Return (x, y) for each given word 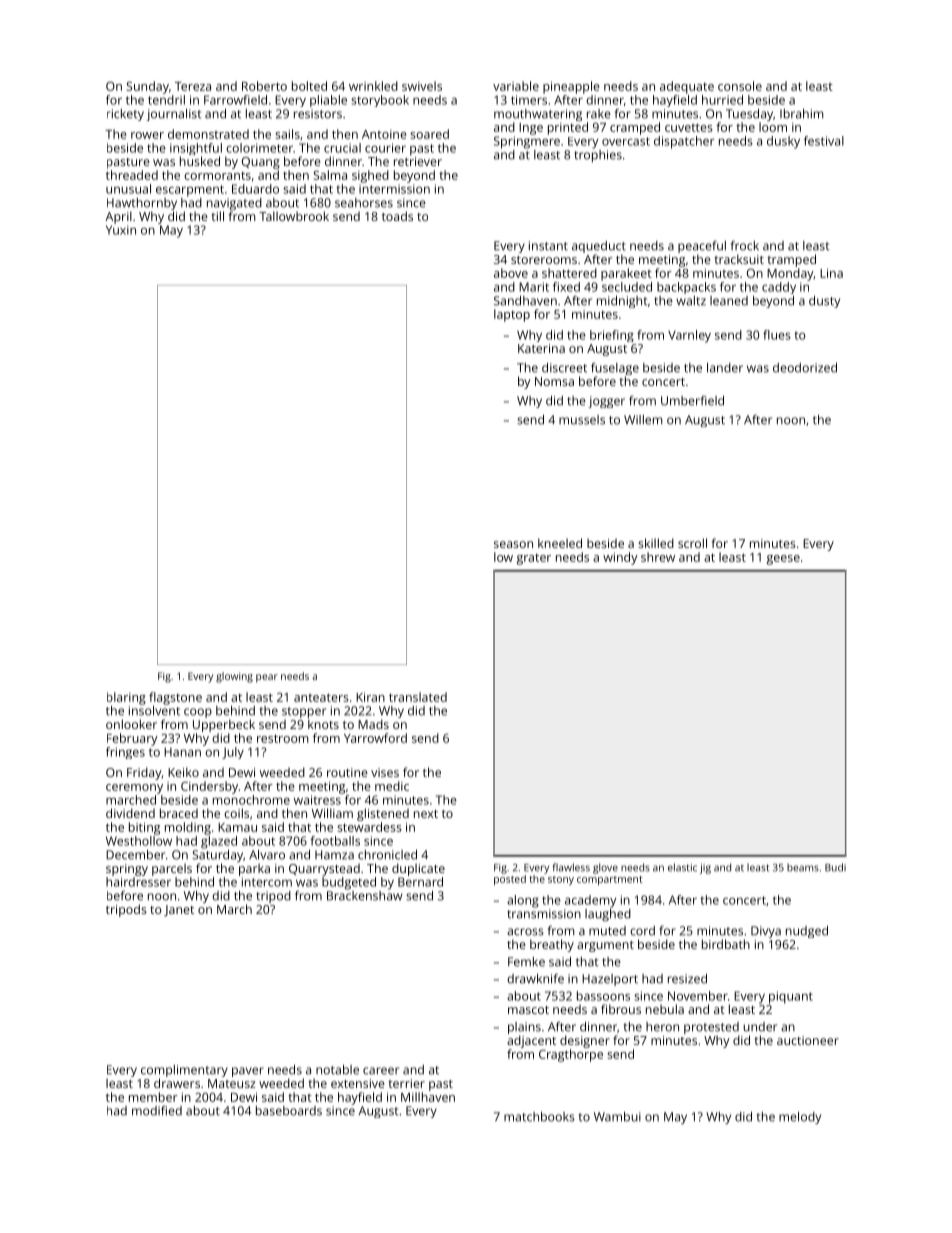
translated (418, 697)
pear (267, 678)
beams (803, 867)
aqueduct (599, 247)
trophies (598, 156)
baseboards (289, 1111)
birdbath (726, 944)
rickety (125, 115)
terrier (406, 1083)
